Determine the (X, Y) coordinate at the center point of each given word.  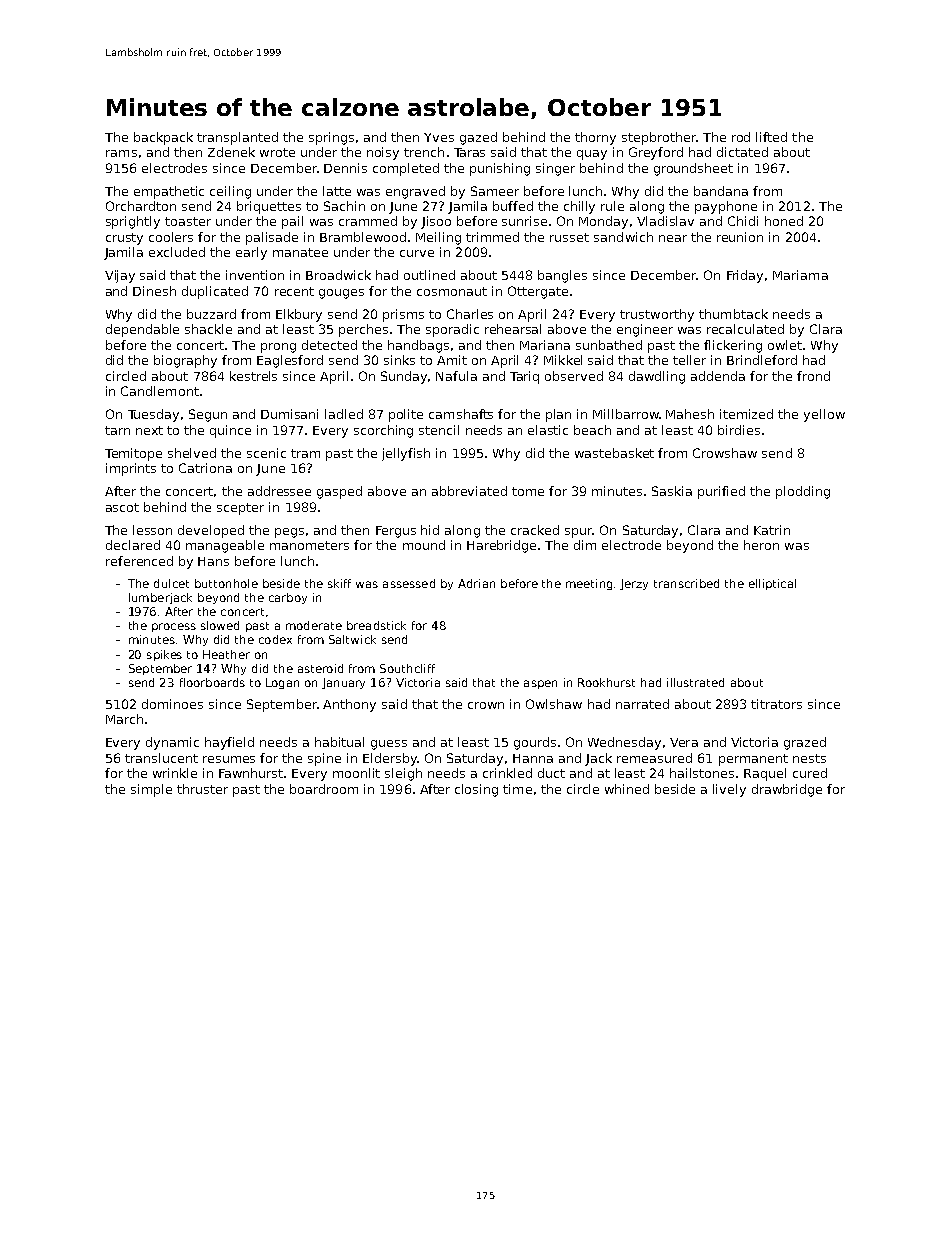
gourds (535, 743)
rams (121, 153)
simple (151, 790)
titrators (776, 704)
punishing (500, 169)
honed (784, 221)
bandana (721, 191)
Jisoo (436, 222)
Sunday (404, 377)
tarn (117, 430)
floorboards (212, 682)
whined (627, 789)
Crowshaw (725, 453)
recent (294, 291)
